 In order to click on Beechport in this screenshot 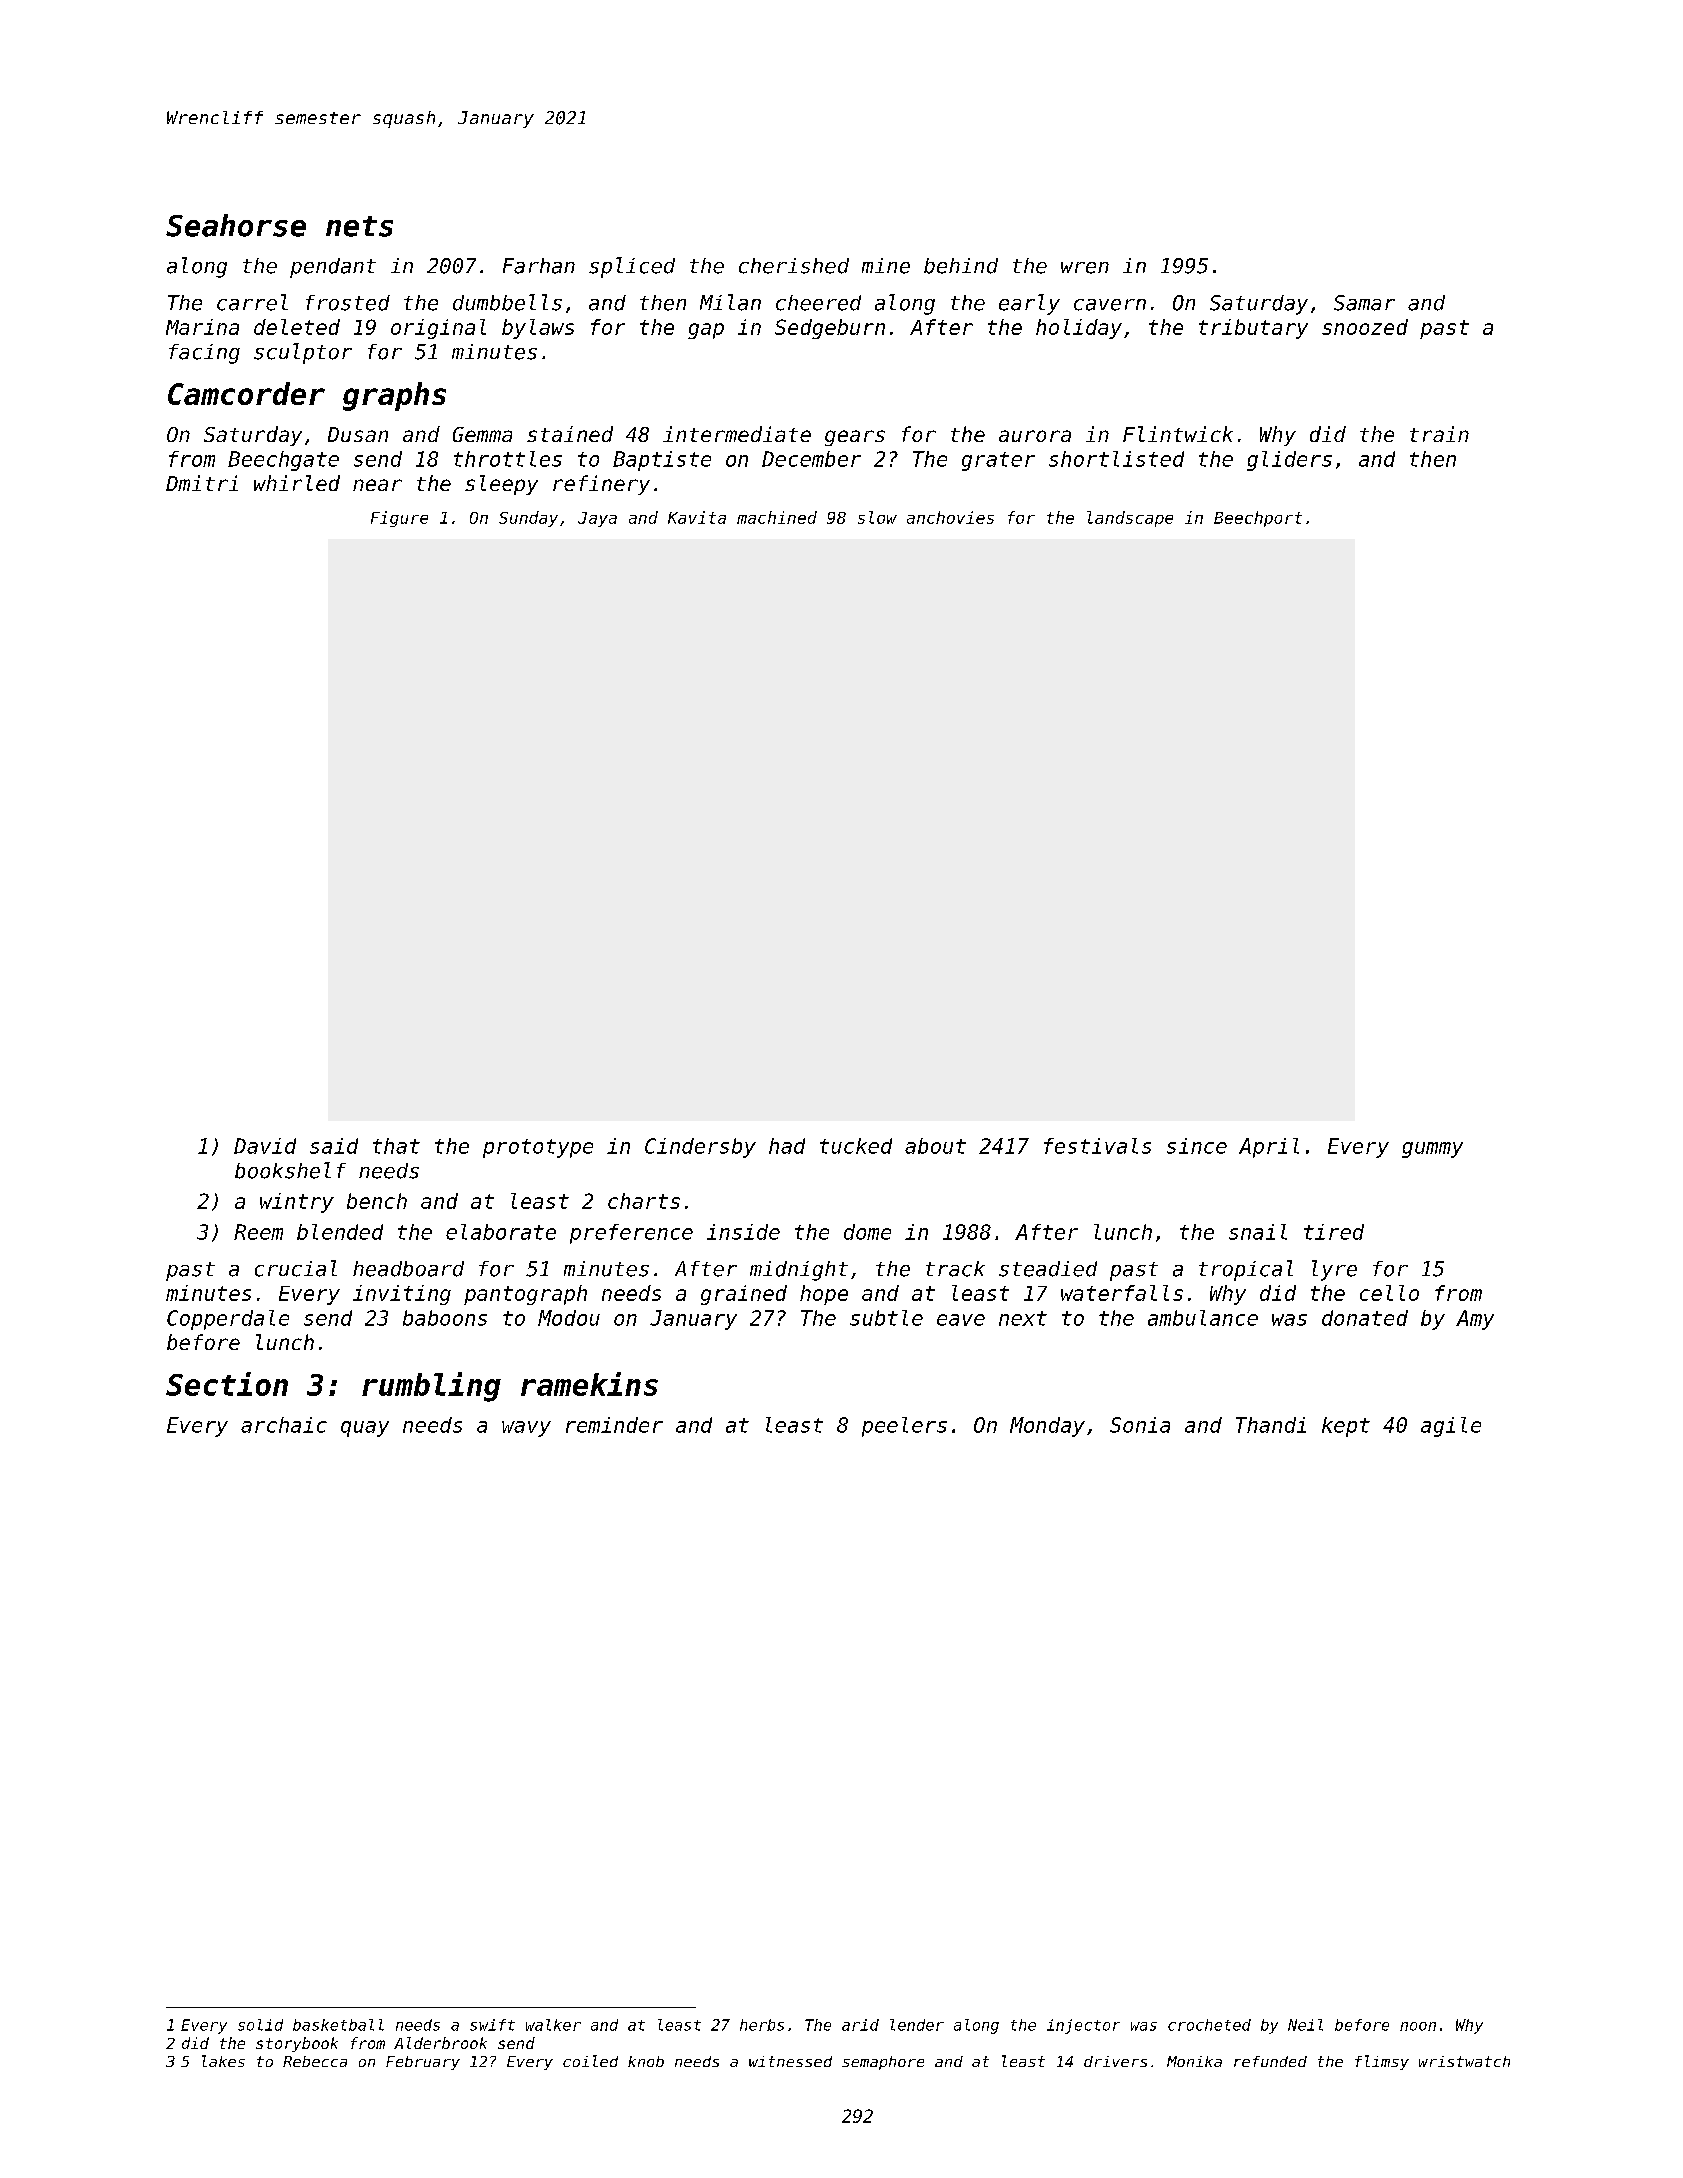, I will do `click(1258, 519)`.
